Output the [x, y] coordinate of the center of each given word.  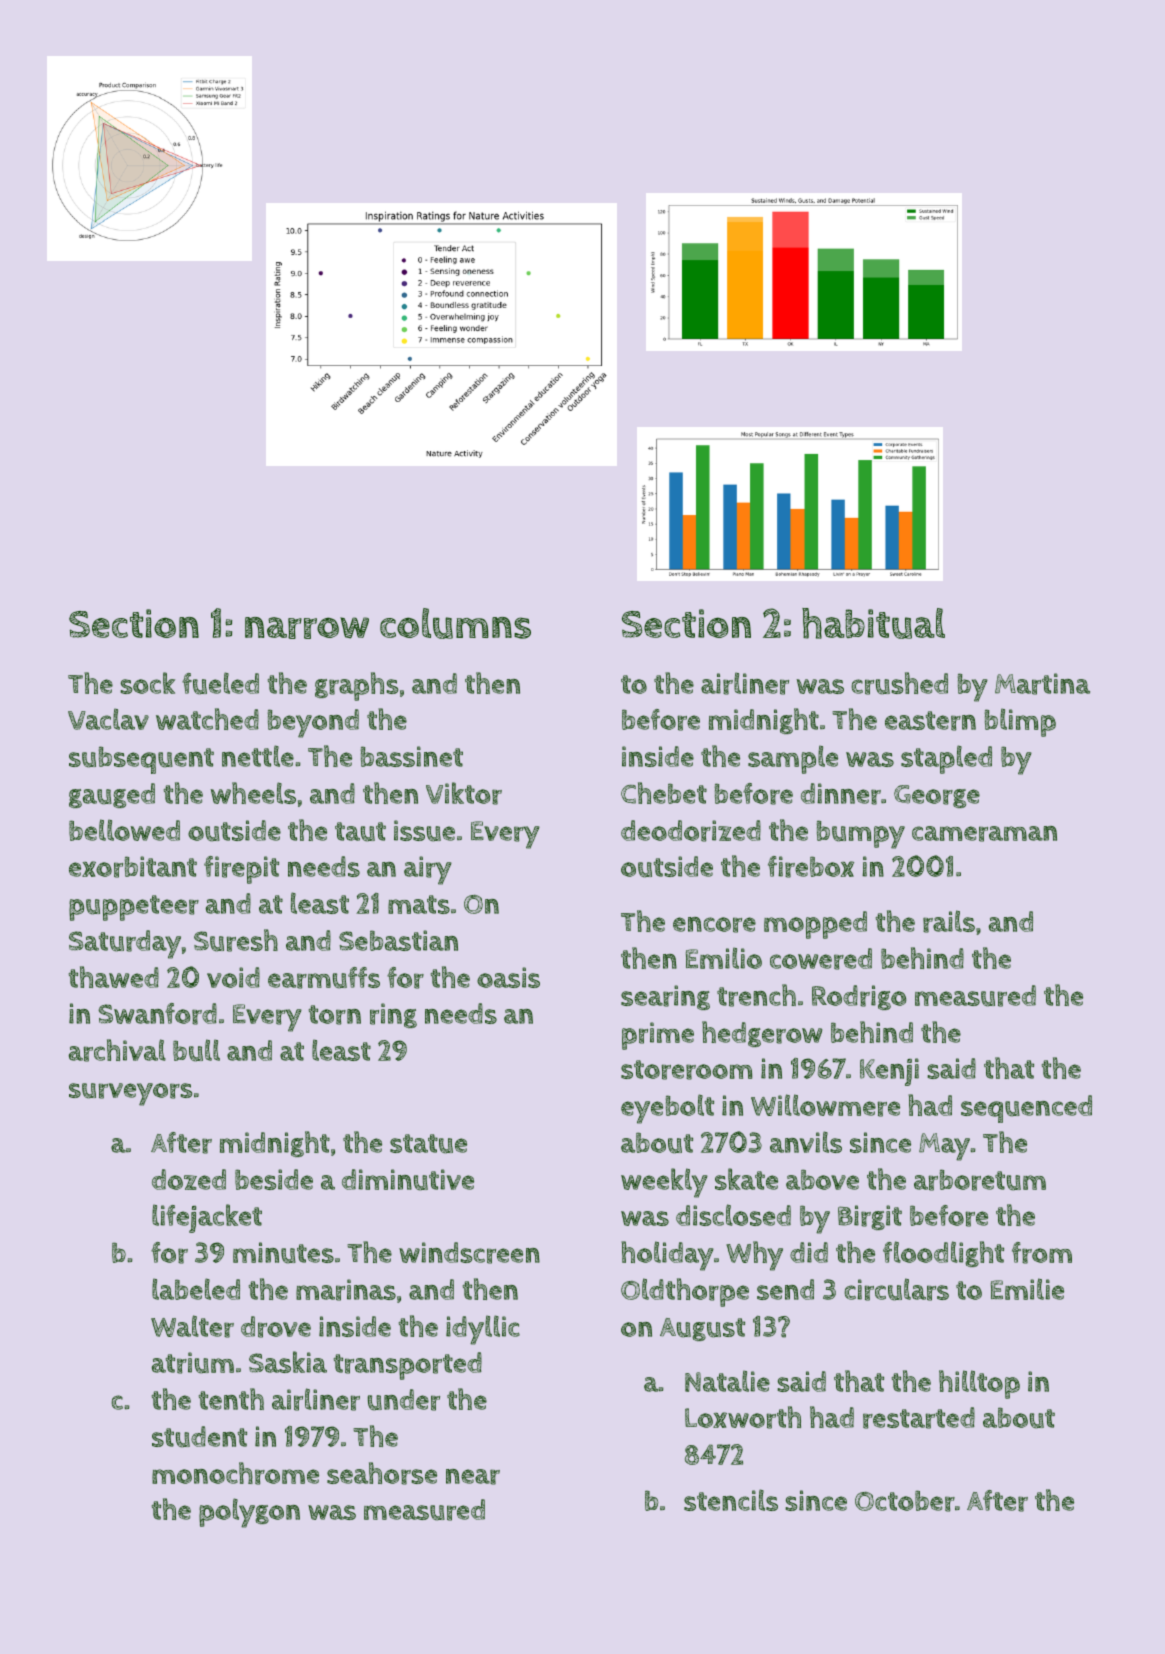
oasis [508, 977]
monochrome [235, 1473]
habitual [873, 623]
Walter [192, 1326]
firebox [811, 867]
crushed [900, 683]
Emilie [1027, 1289]
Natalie [727, 1381]
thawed [114, 977]
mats [419, 904]
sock [147, 683]
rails [949, 921]
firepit [241, 870]
